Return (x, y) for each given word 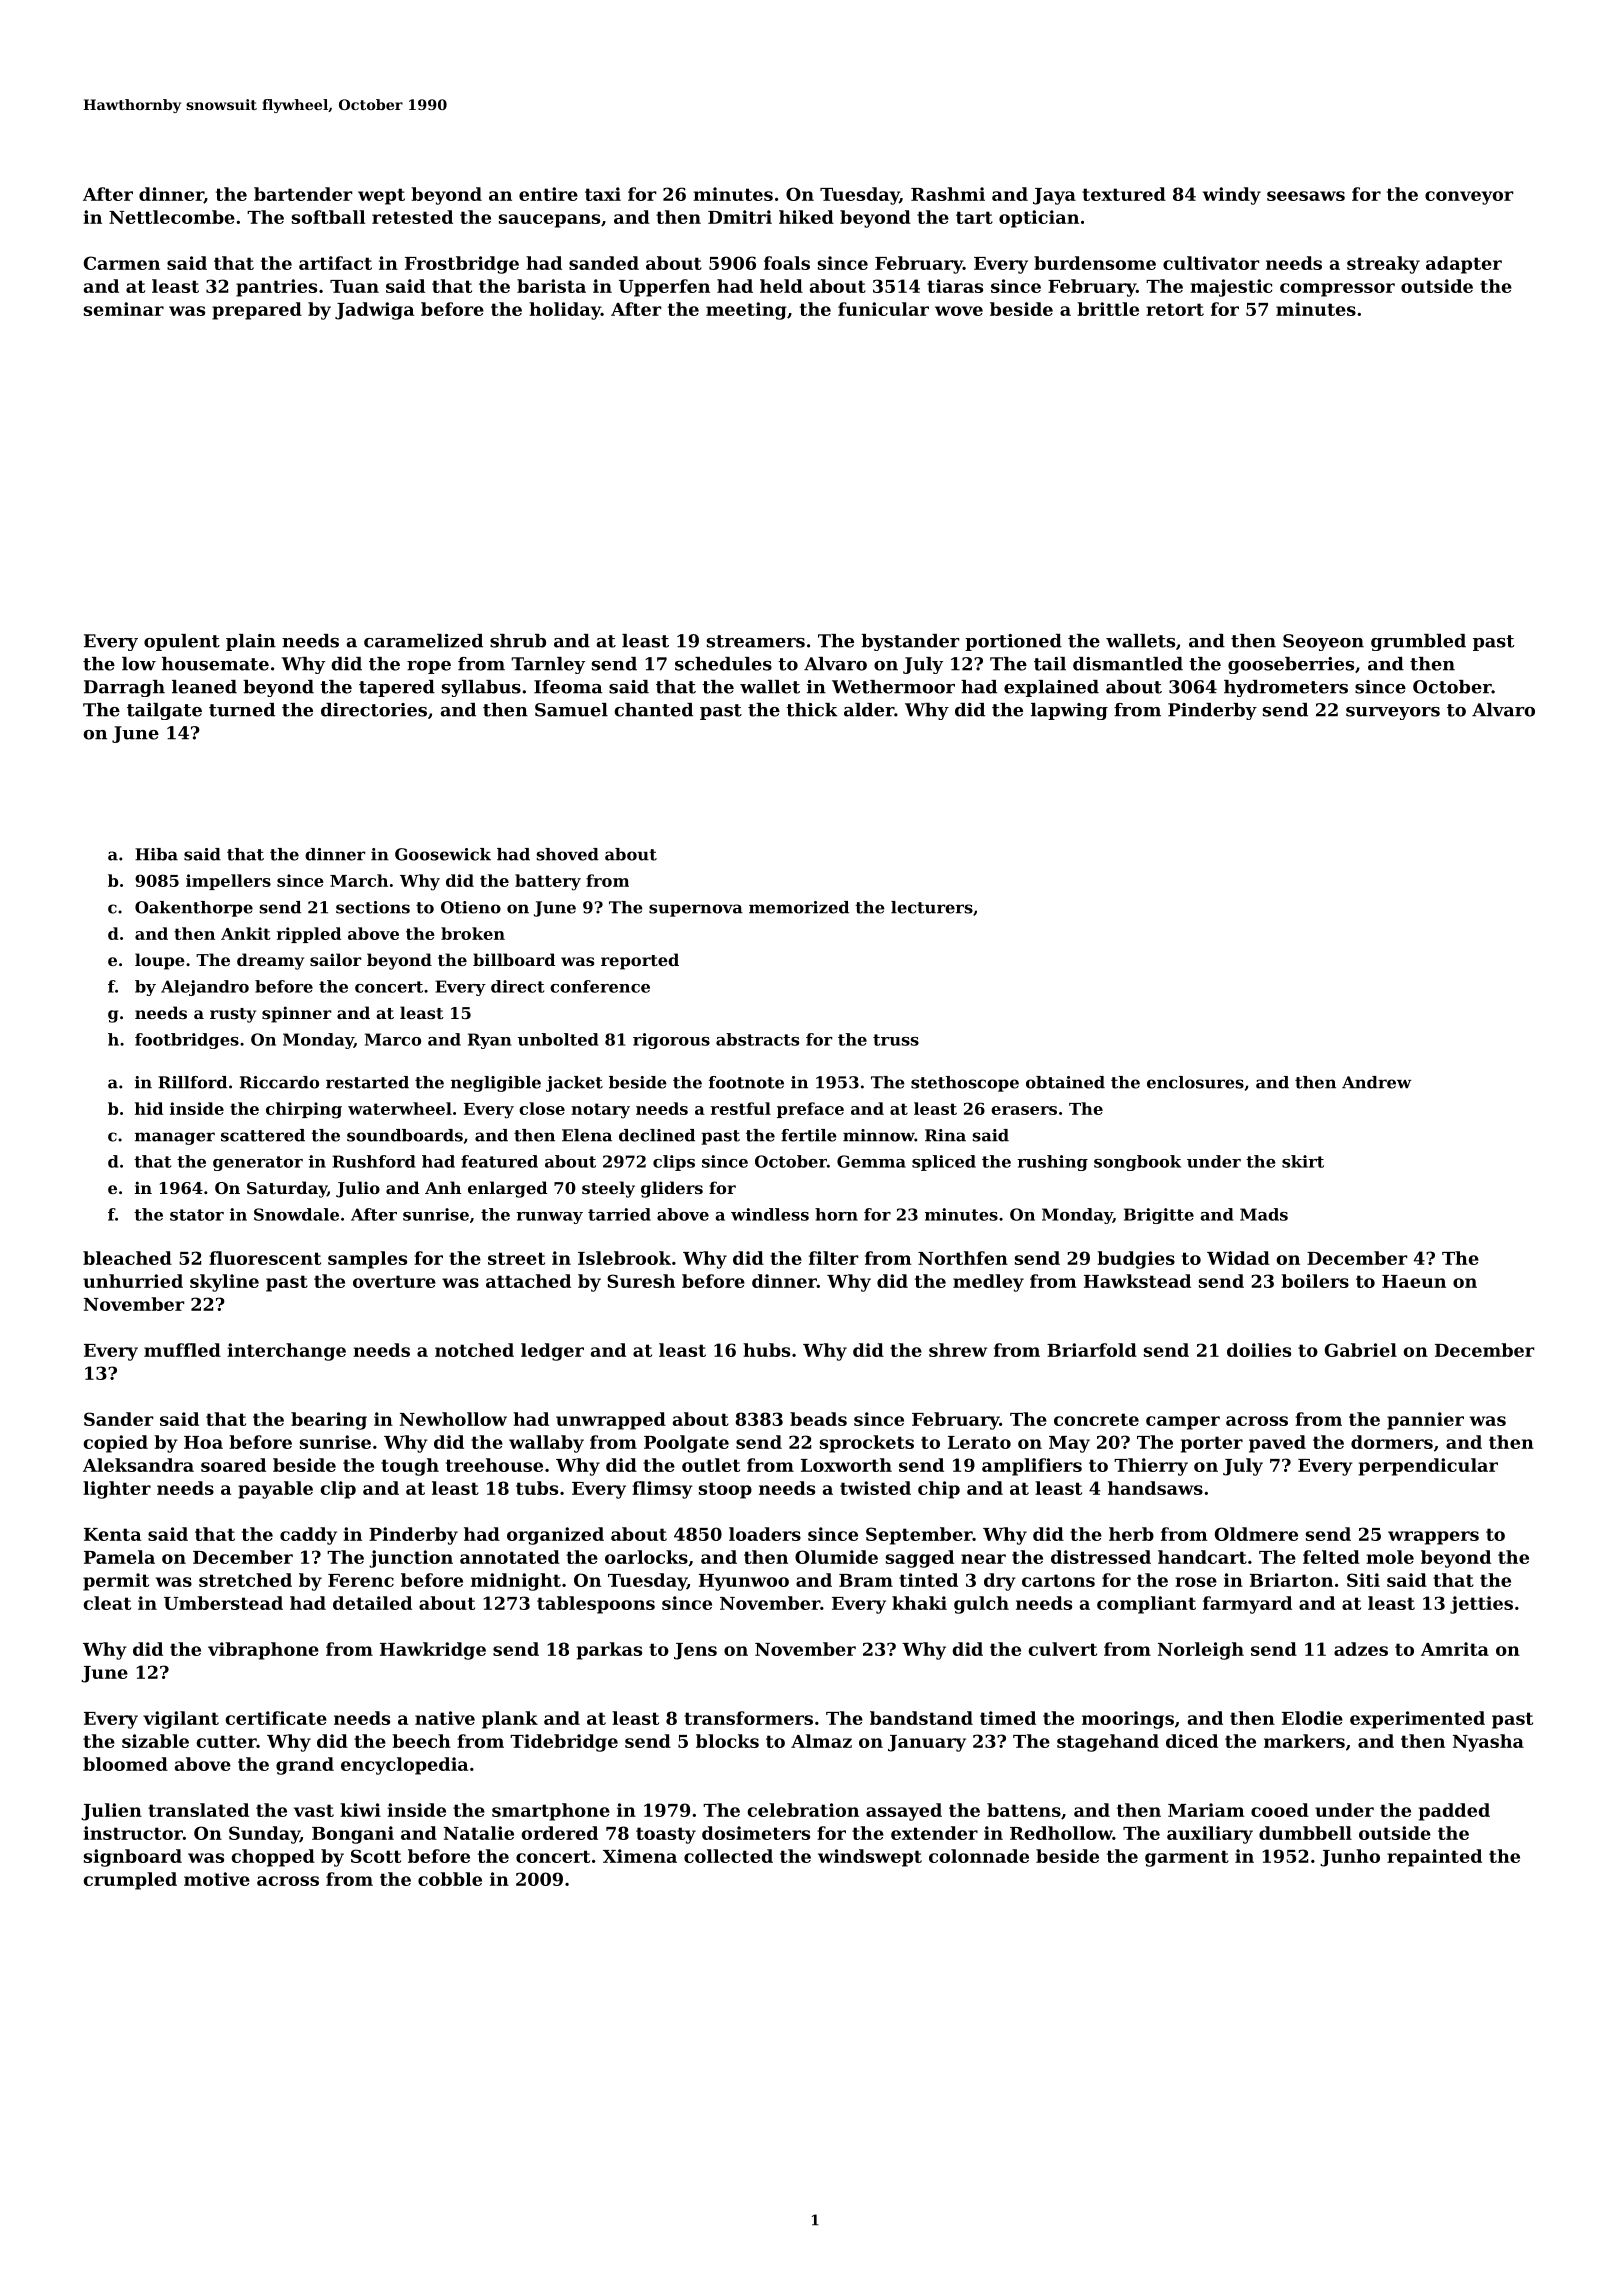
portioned (1013, 642)
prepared (257, 311)
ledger (552, 1352)
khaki (919, 1603)
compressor (1337, 290)
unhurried (133, 1281)
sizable (155, 1741)
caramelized (423, 641)
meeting (746, 311)
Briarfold (1092, 1350)
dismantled (1128, 664)
